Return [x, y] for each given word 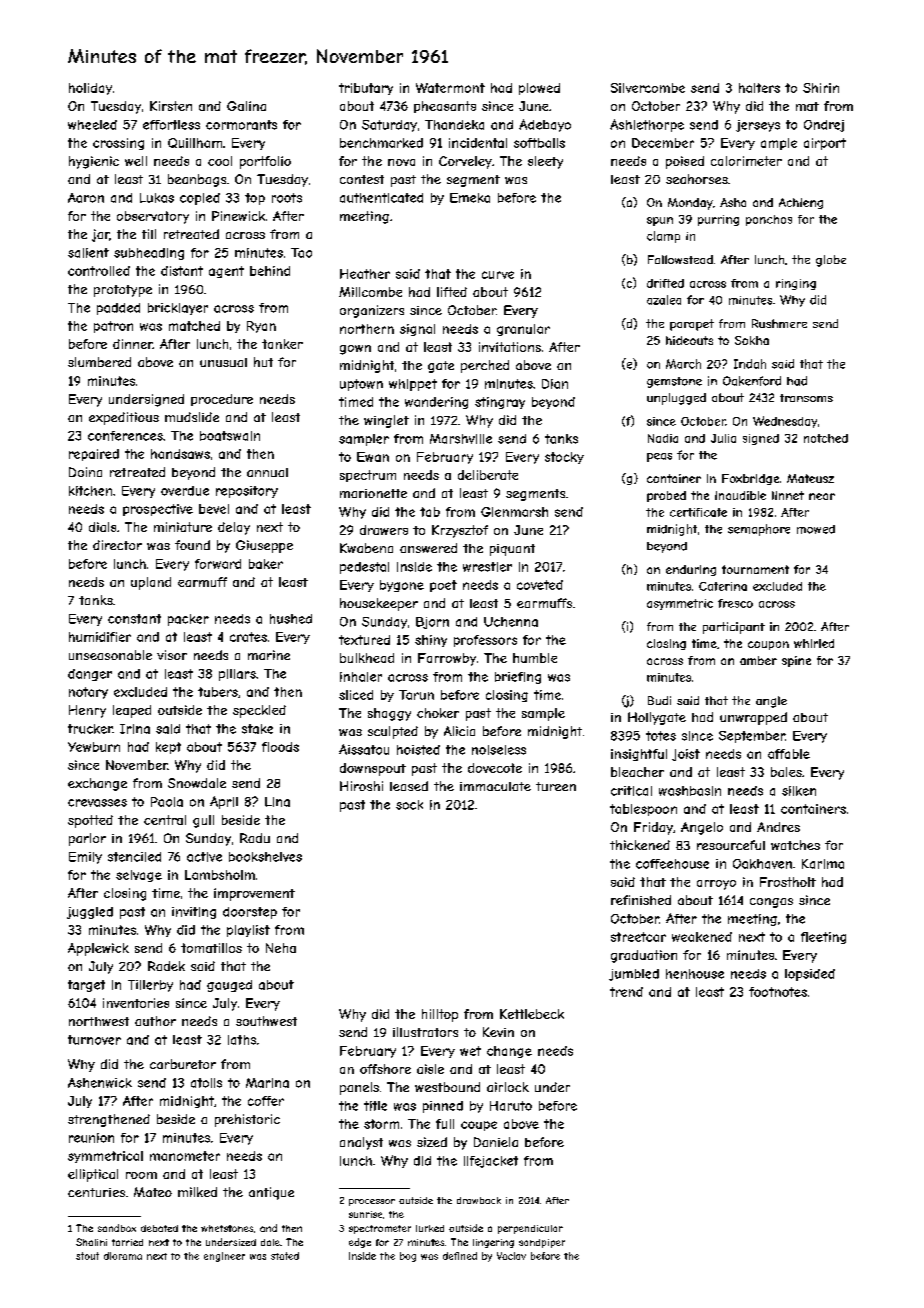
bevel [214, 509]
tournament [755, 569]
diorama [123, 1256]
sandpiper [542, 1243]
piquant [512, 550]
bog [408, 1257]
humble [535, 658]
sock [409, 805]
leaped [132, 711]
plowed [539, 89]
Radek [166, 966]
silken [799, 791]
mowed [816, 529]
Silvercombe [648, 88]
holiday [90, 89]
